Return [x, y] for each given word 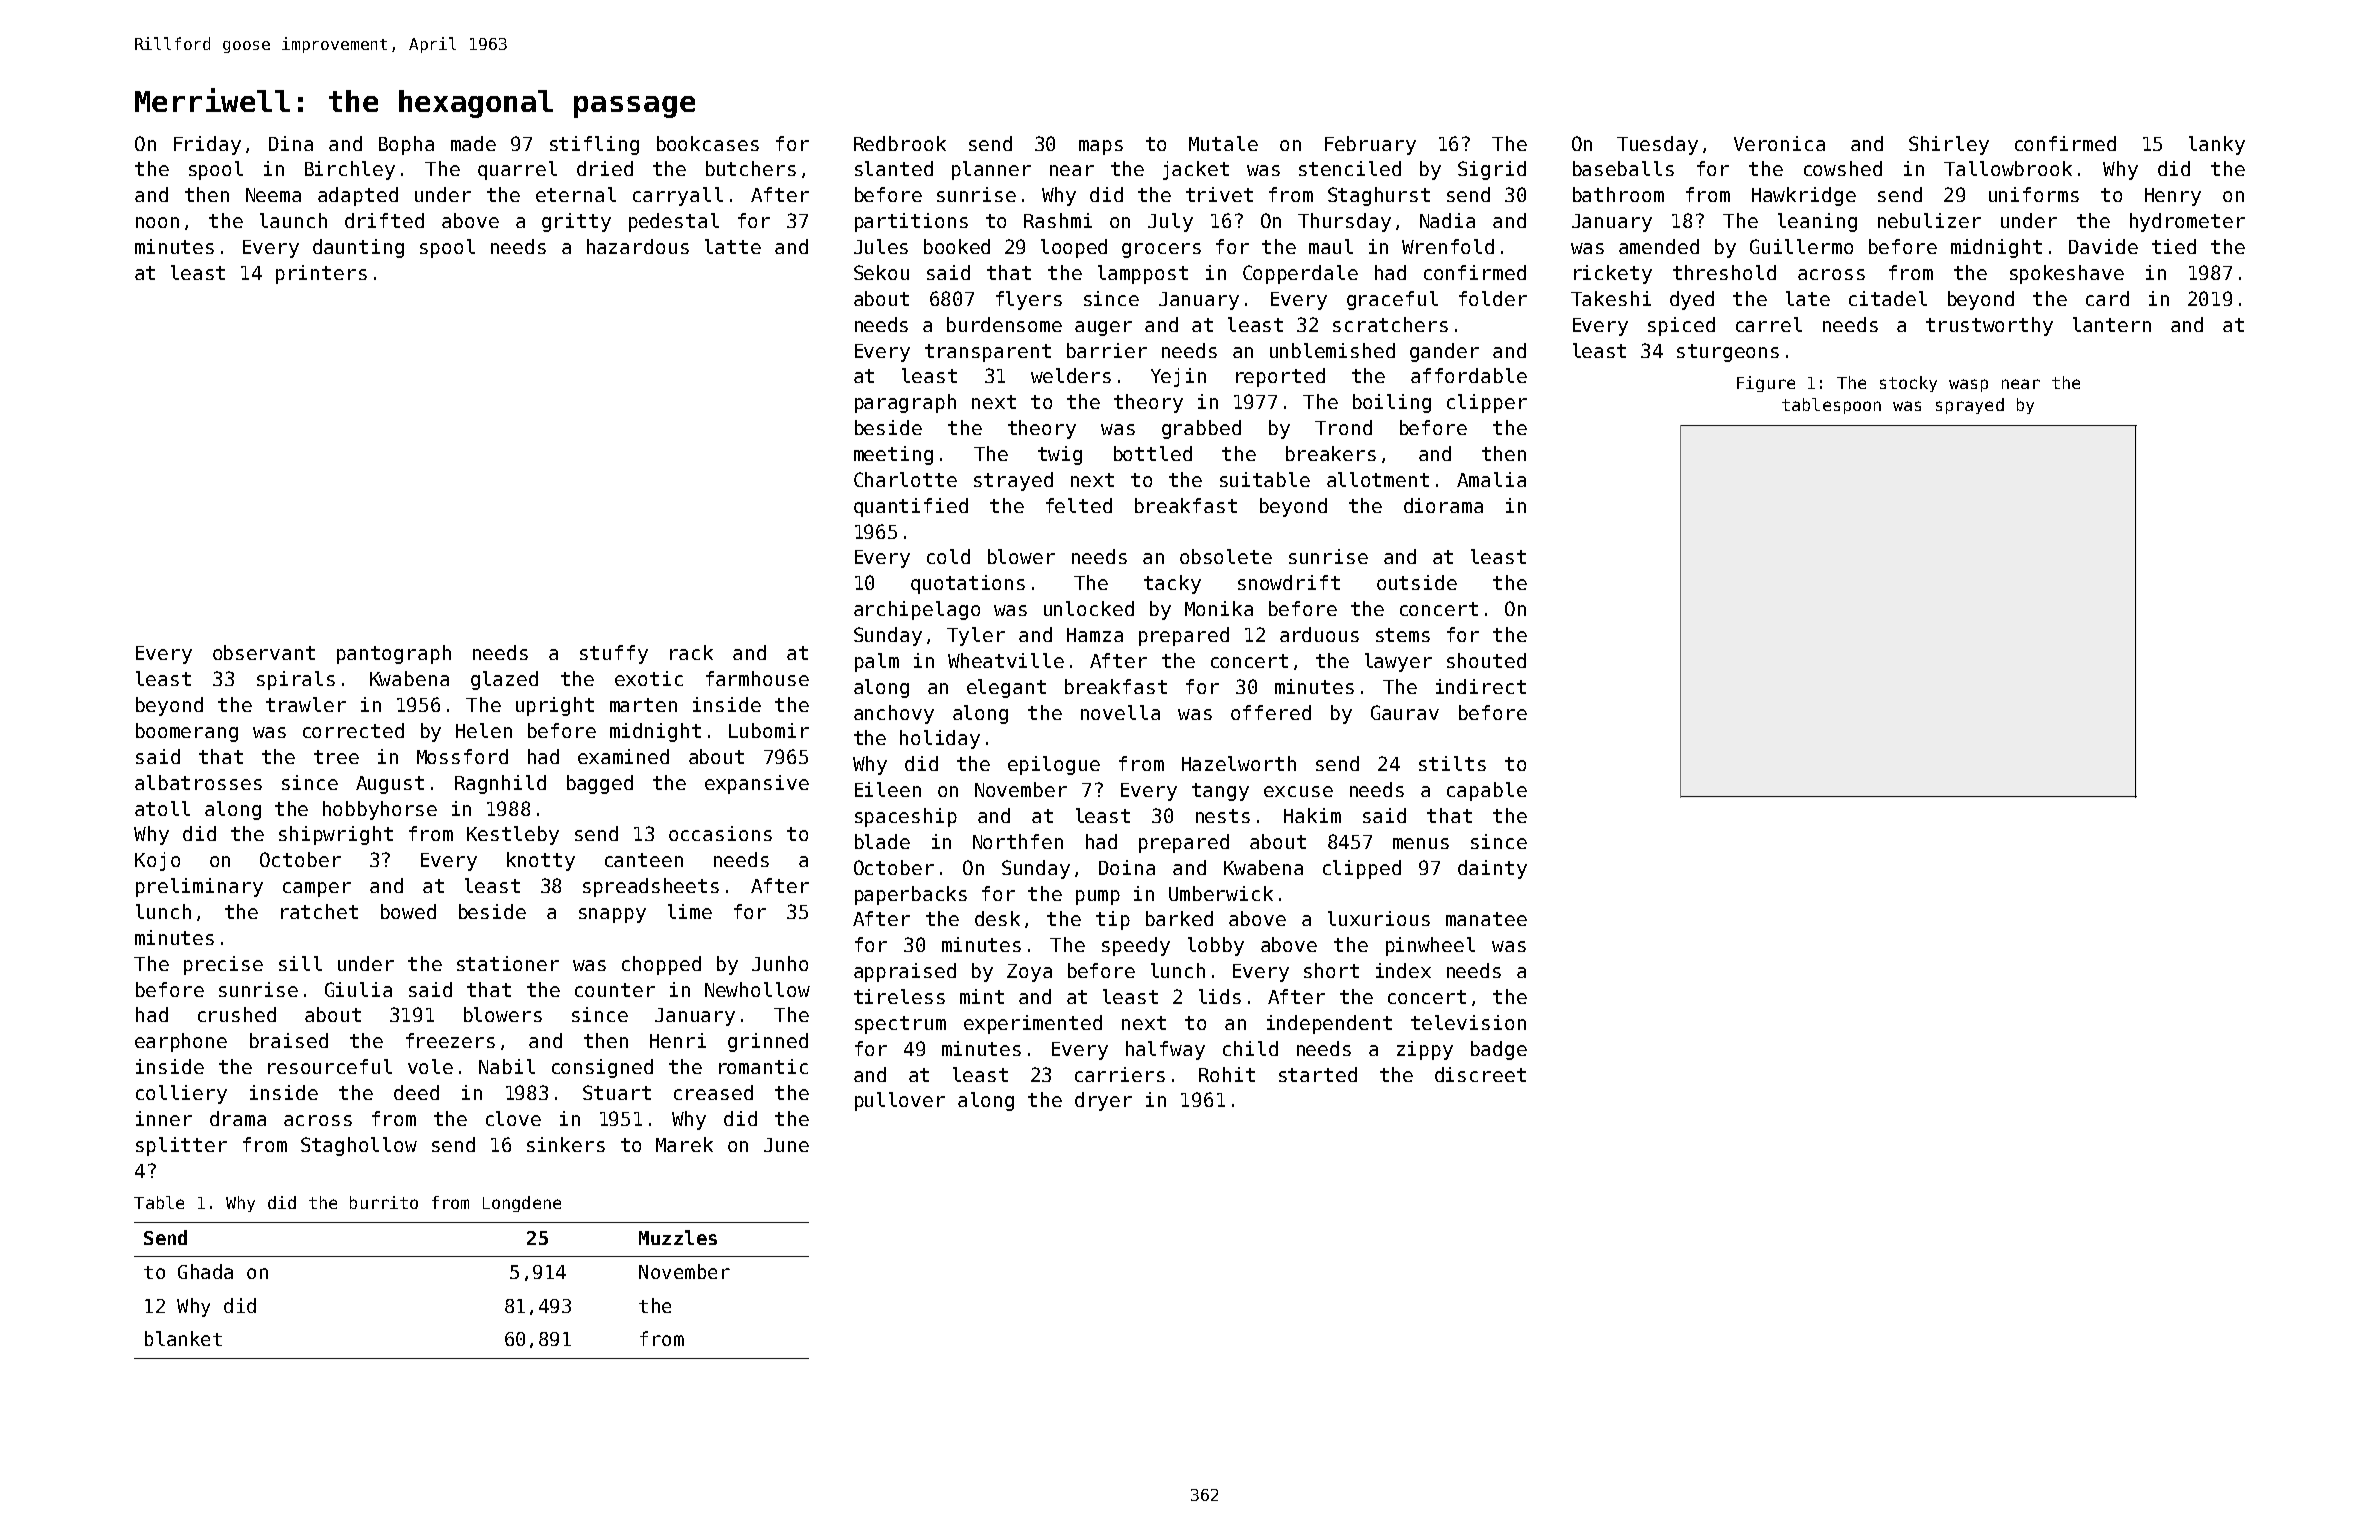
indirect [1481, 686]
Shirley [1949, 145]
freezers [450, 1040]
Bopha [406, 145]
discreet [1480, 1074]
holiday [940, 739]
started [1318, 1074]
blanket [183, 1338]
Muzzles [678, 1237]
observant [264, 652]
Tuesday [1657, 145]
